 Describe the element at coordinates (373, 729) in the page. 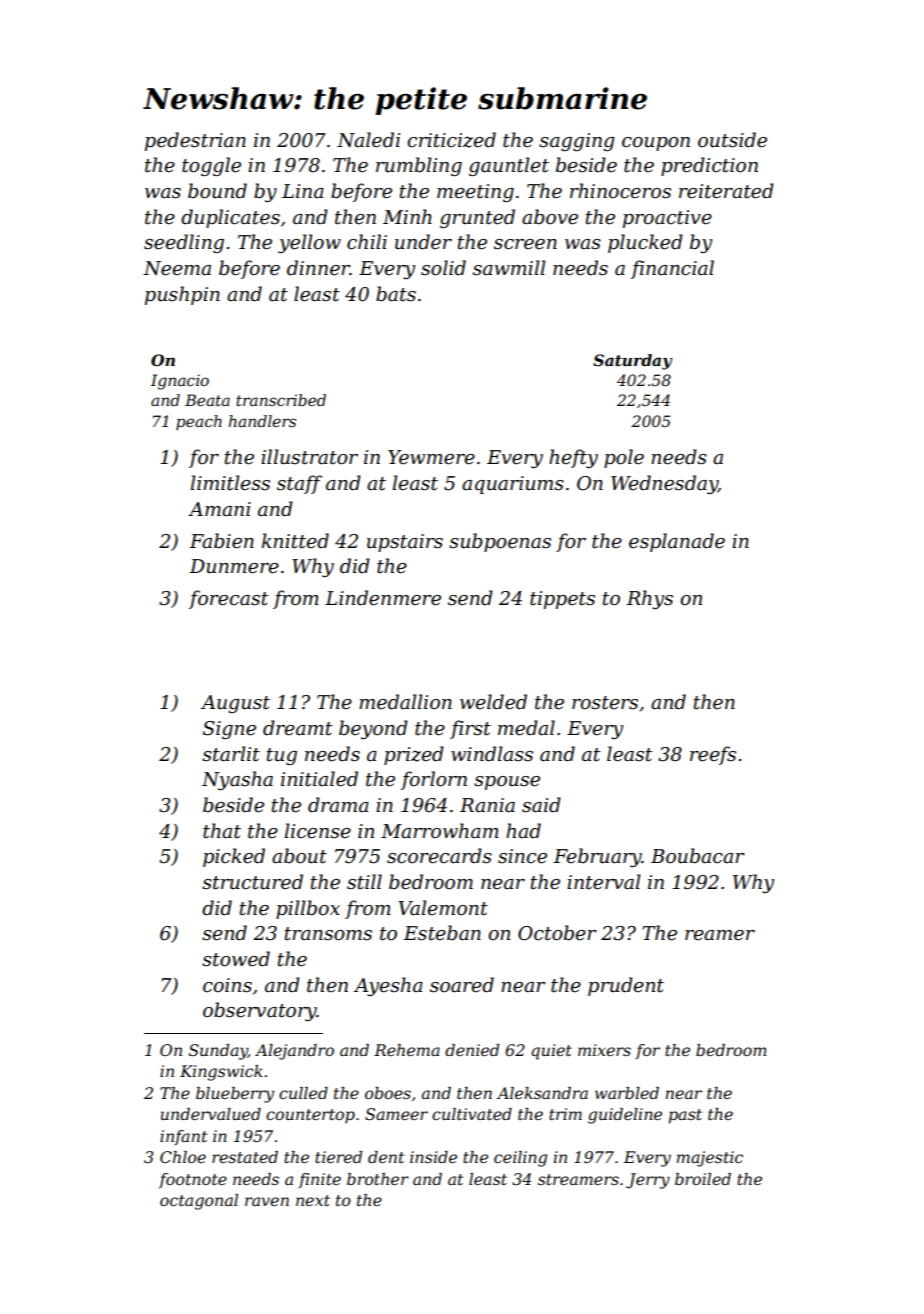

I see `beyond` at that location.
